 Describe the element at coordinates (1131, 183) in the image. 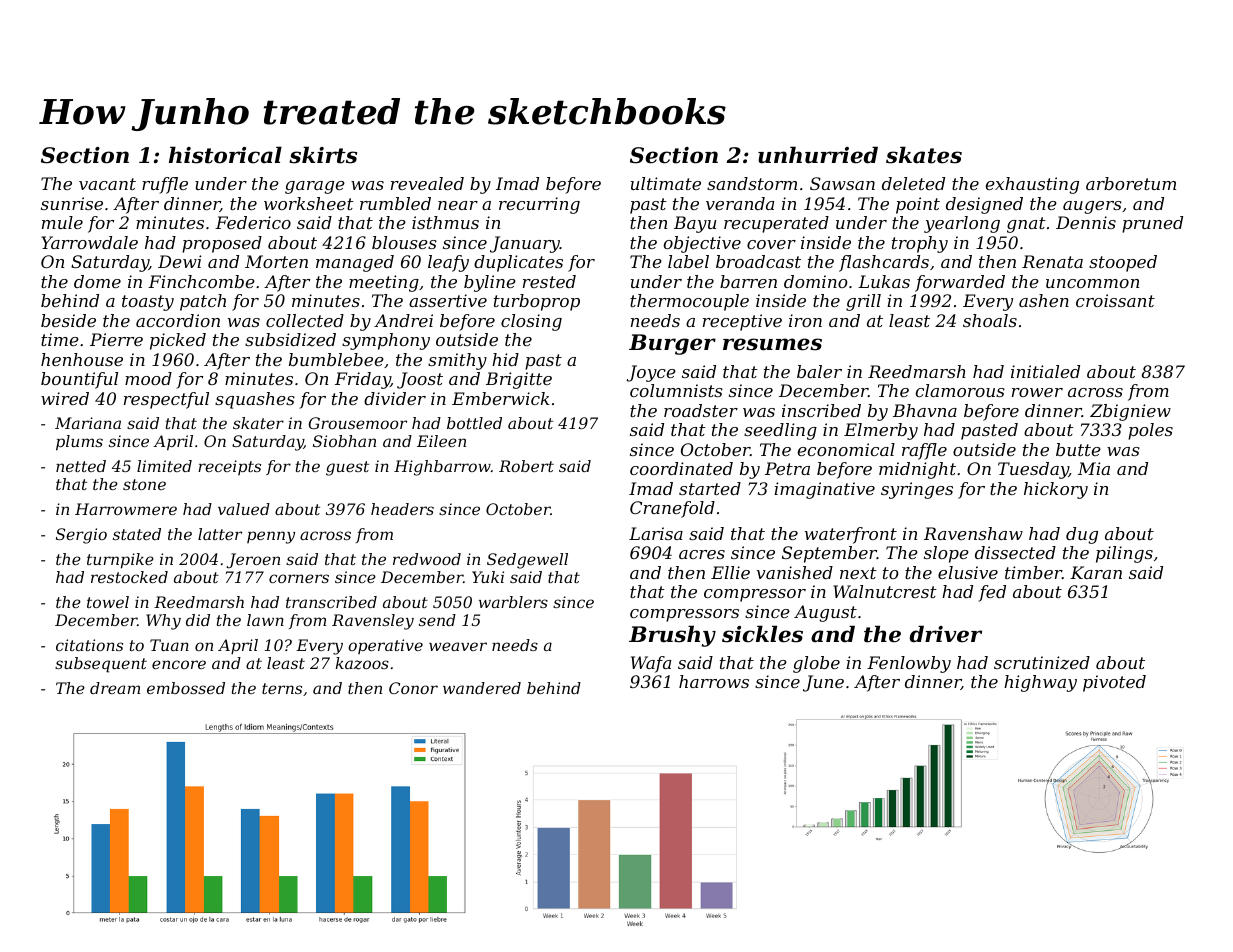

I see `arboretum` at that location.
